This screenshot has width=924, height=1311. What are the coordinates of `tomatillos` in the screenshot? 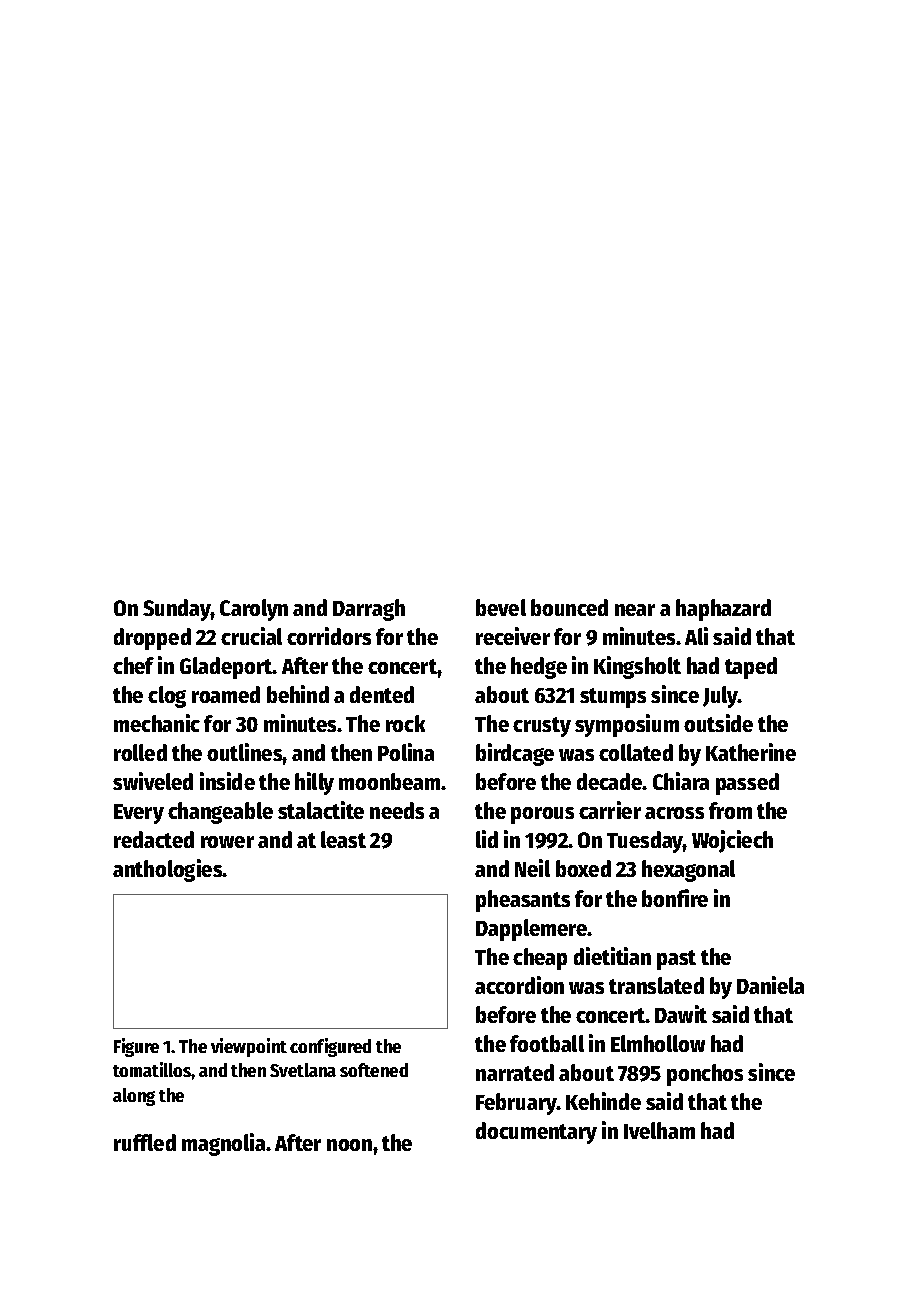 It's located at (152, 1069).
